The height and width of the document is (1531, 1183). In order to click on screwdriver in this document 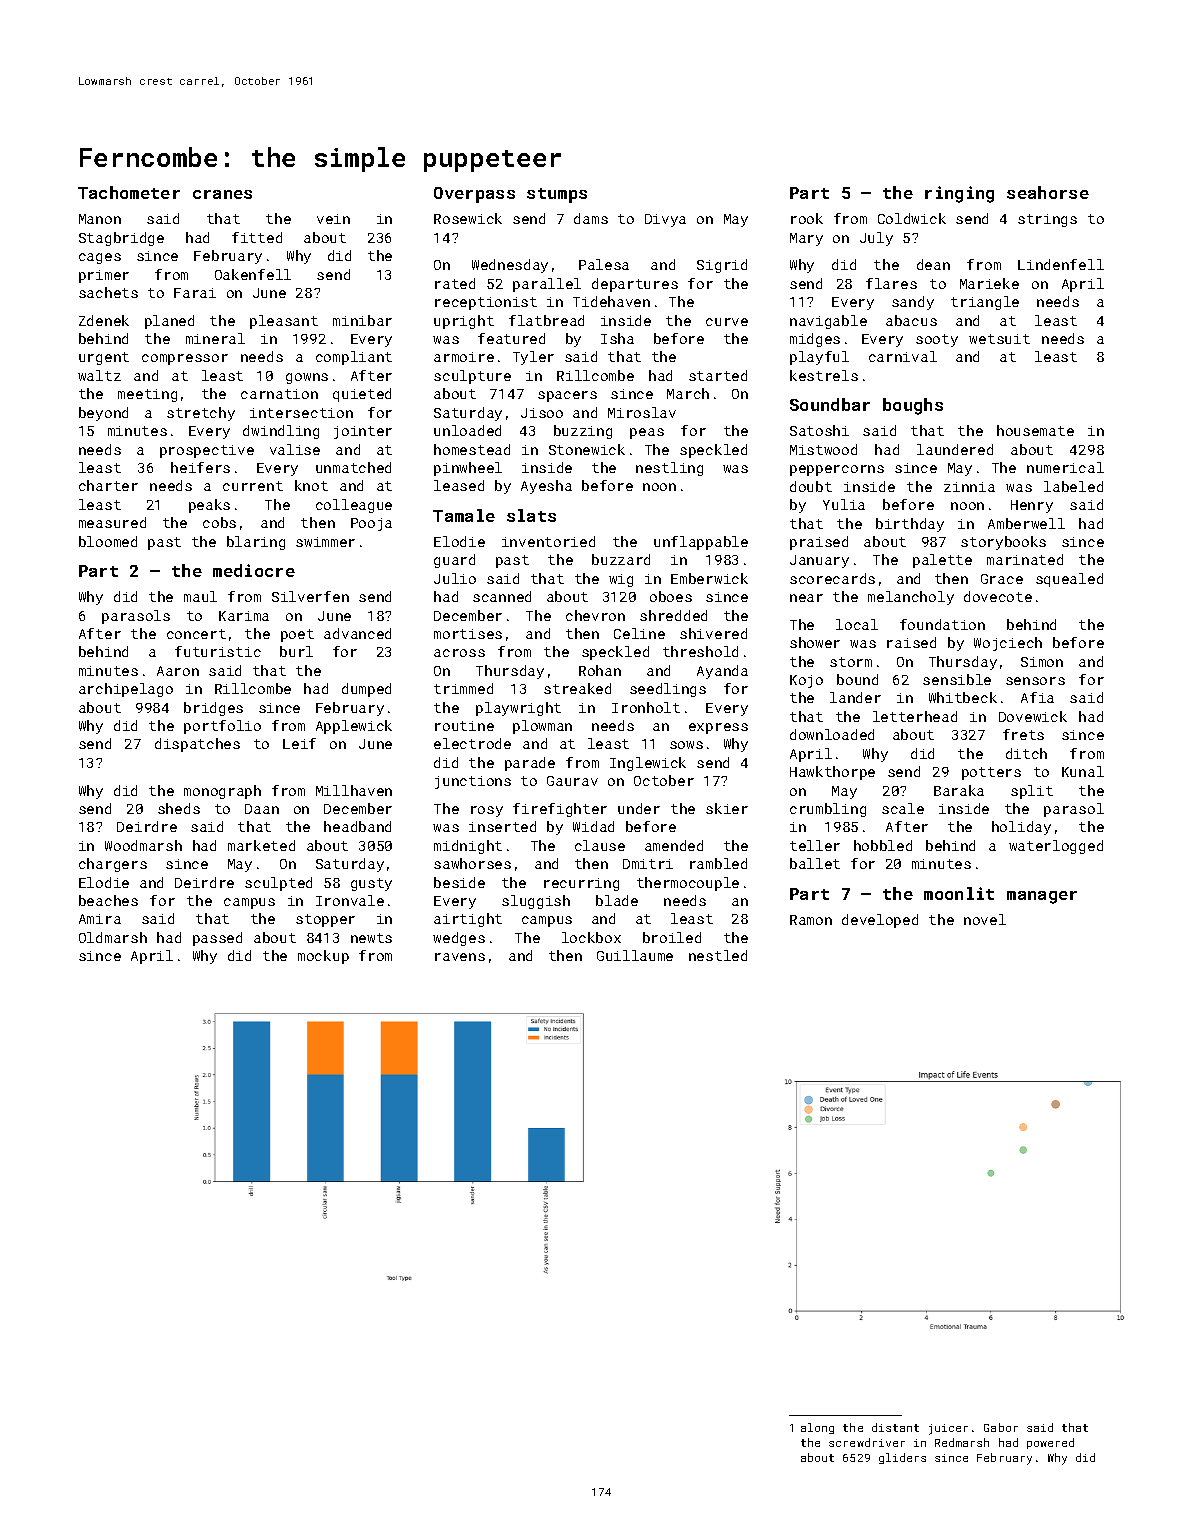, I will do `click(867, 1442)`.
